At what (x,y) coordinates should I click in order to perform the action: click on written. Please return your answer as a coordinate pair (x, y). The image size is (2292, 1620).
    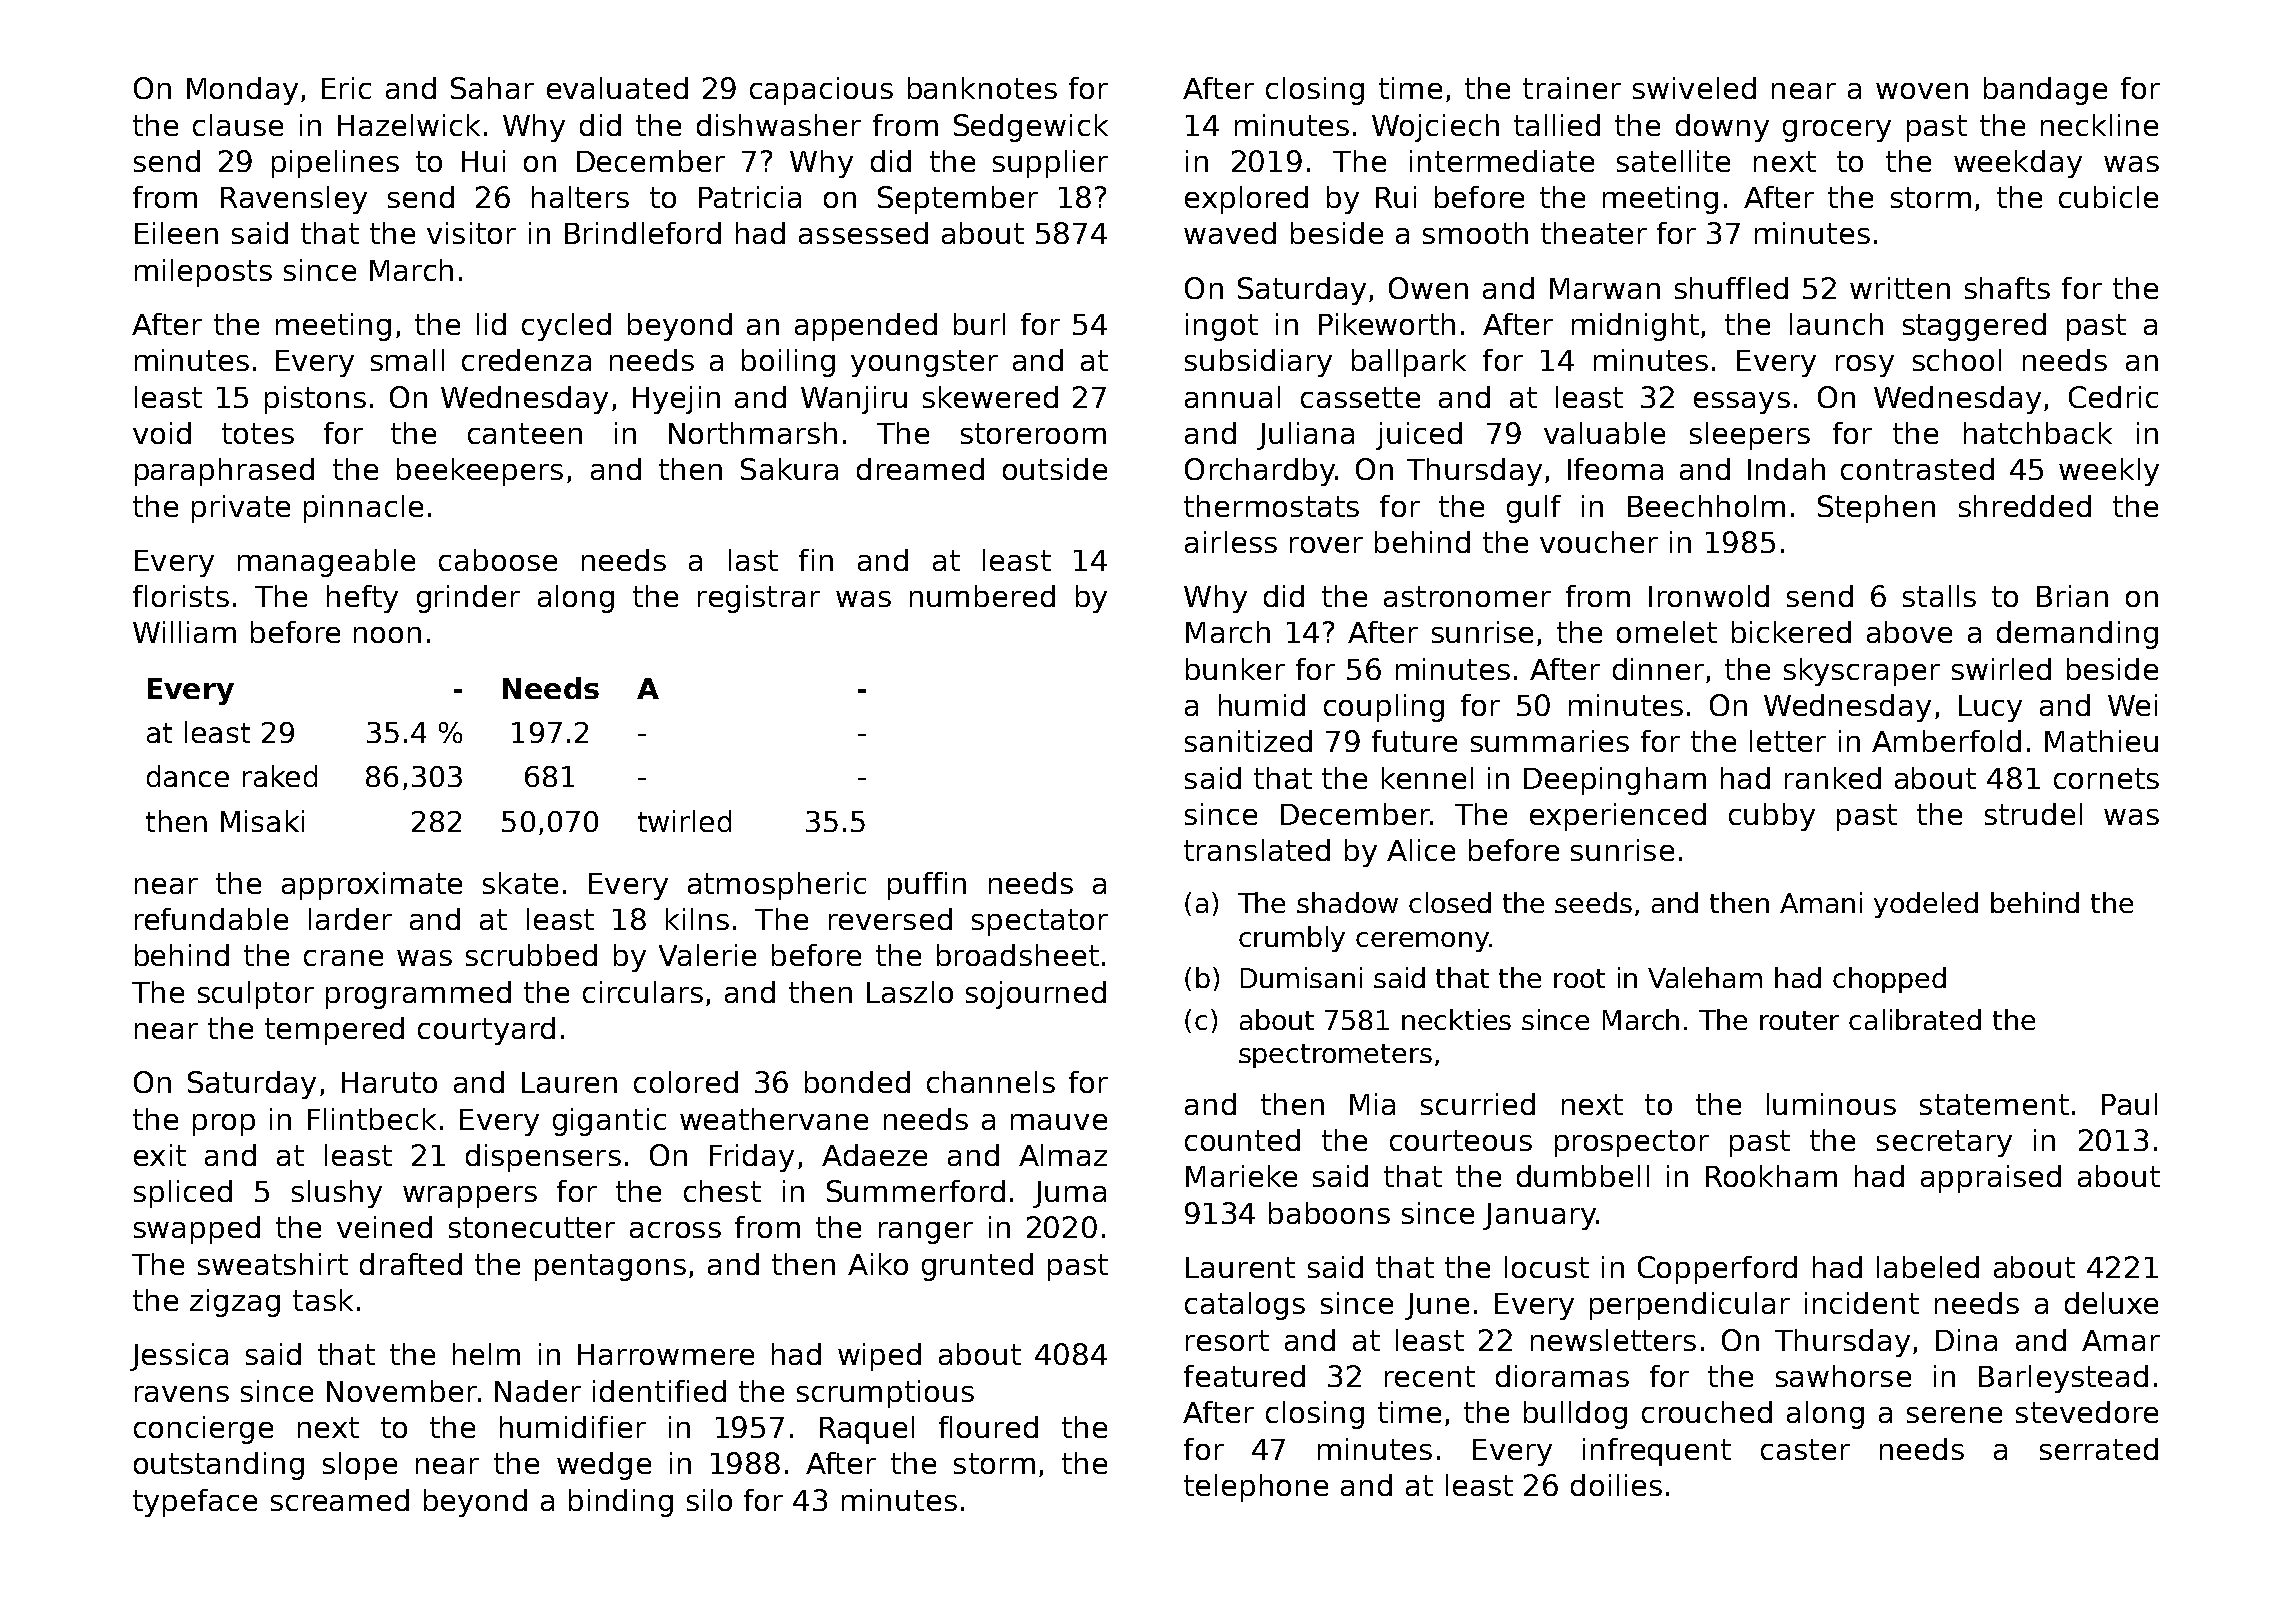
    Looking at the image, I should click on (1900, 288).
